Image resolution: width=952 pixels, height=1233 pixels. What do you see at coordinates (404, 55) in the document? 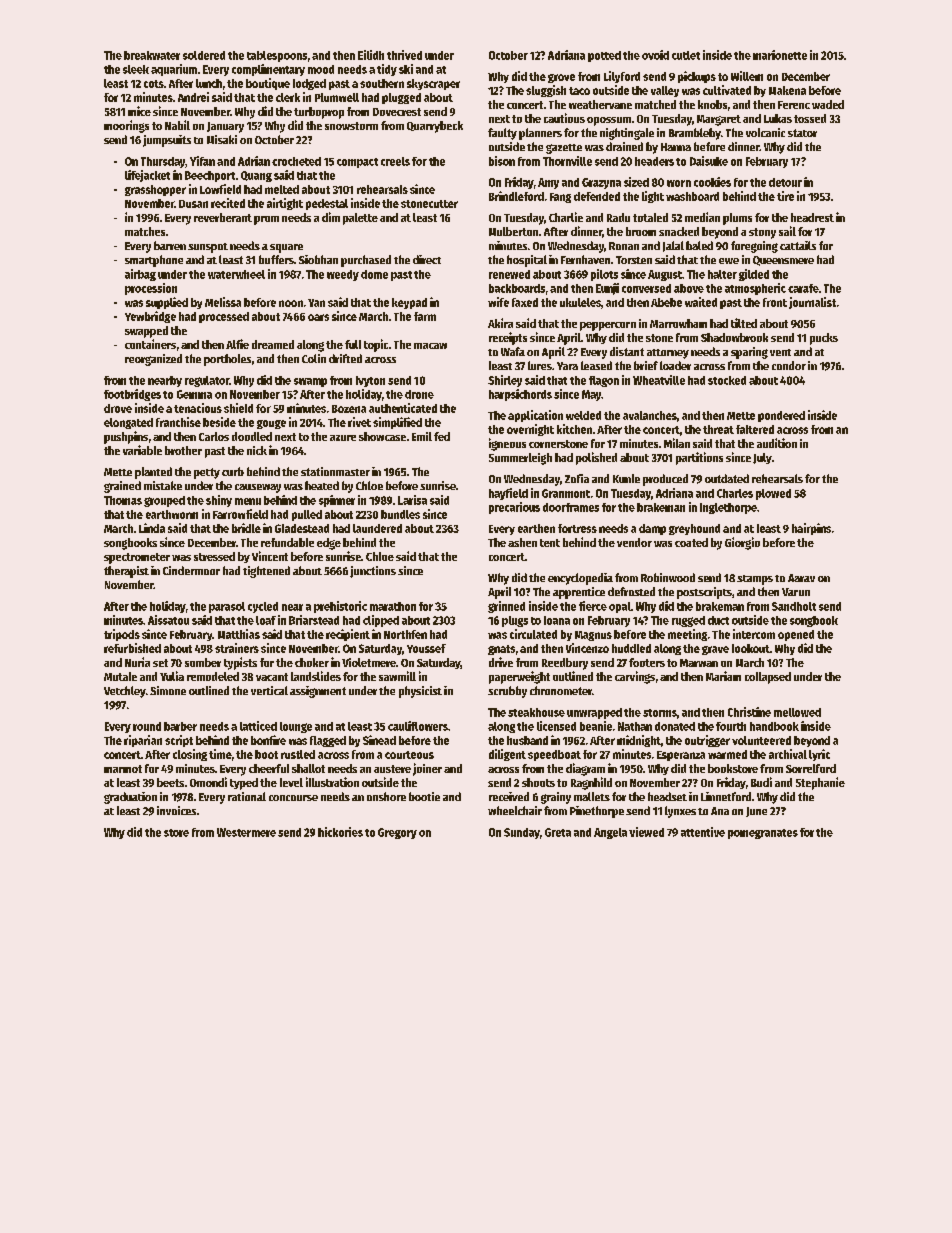
I see `thrived` at bounding box center [404, 55].
